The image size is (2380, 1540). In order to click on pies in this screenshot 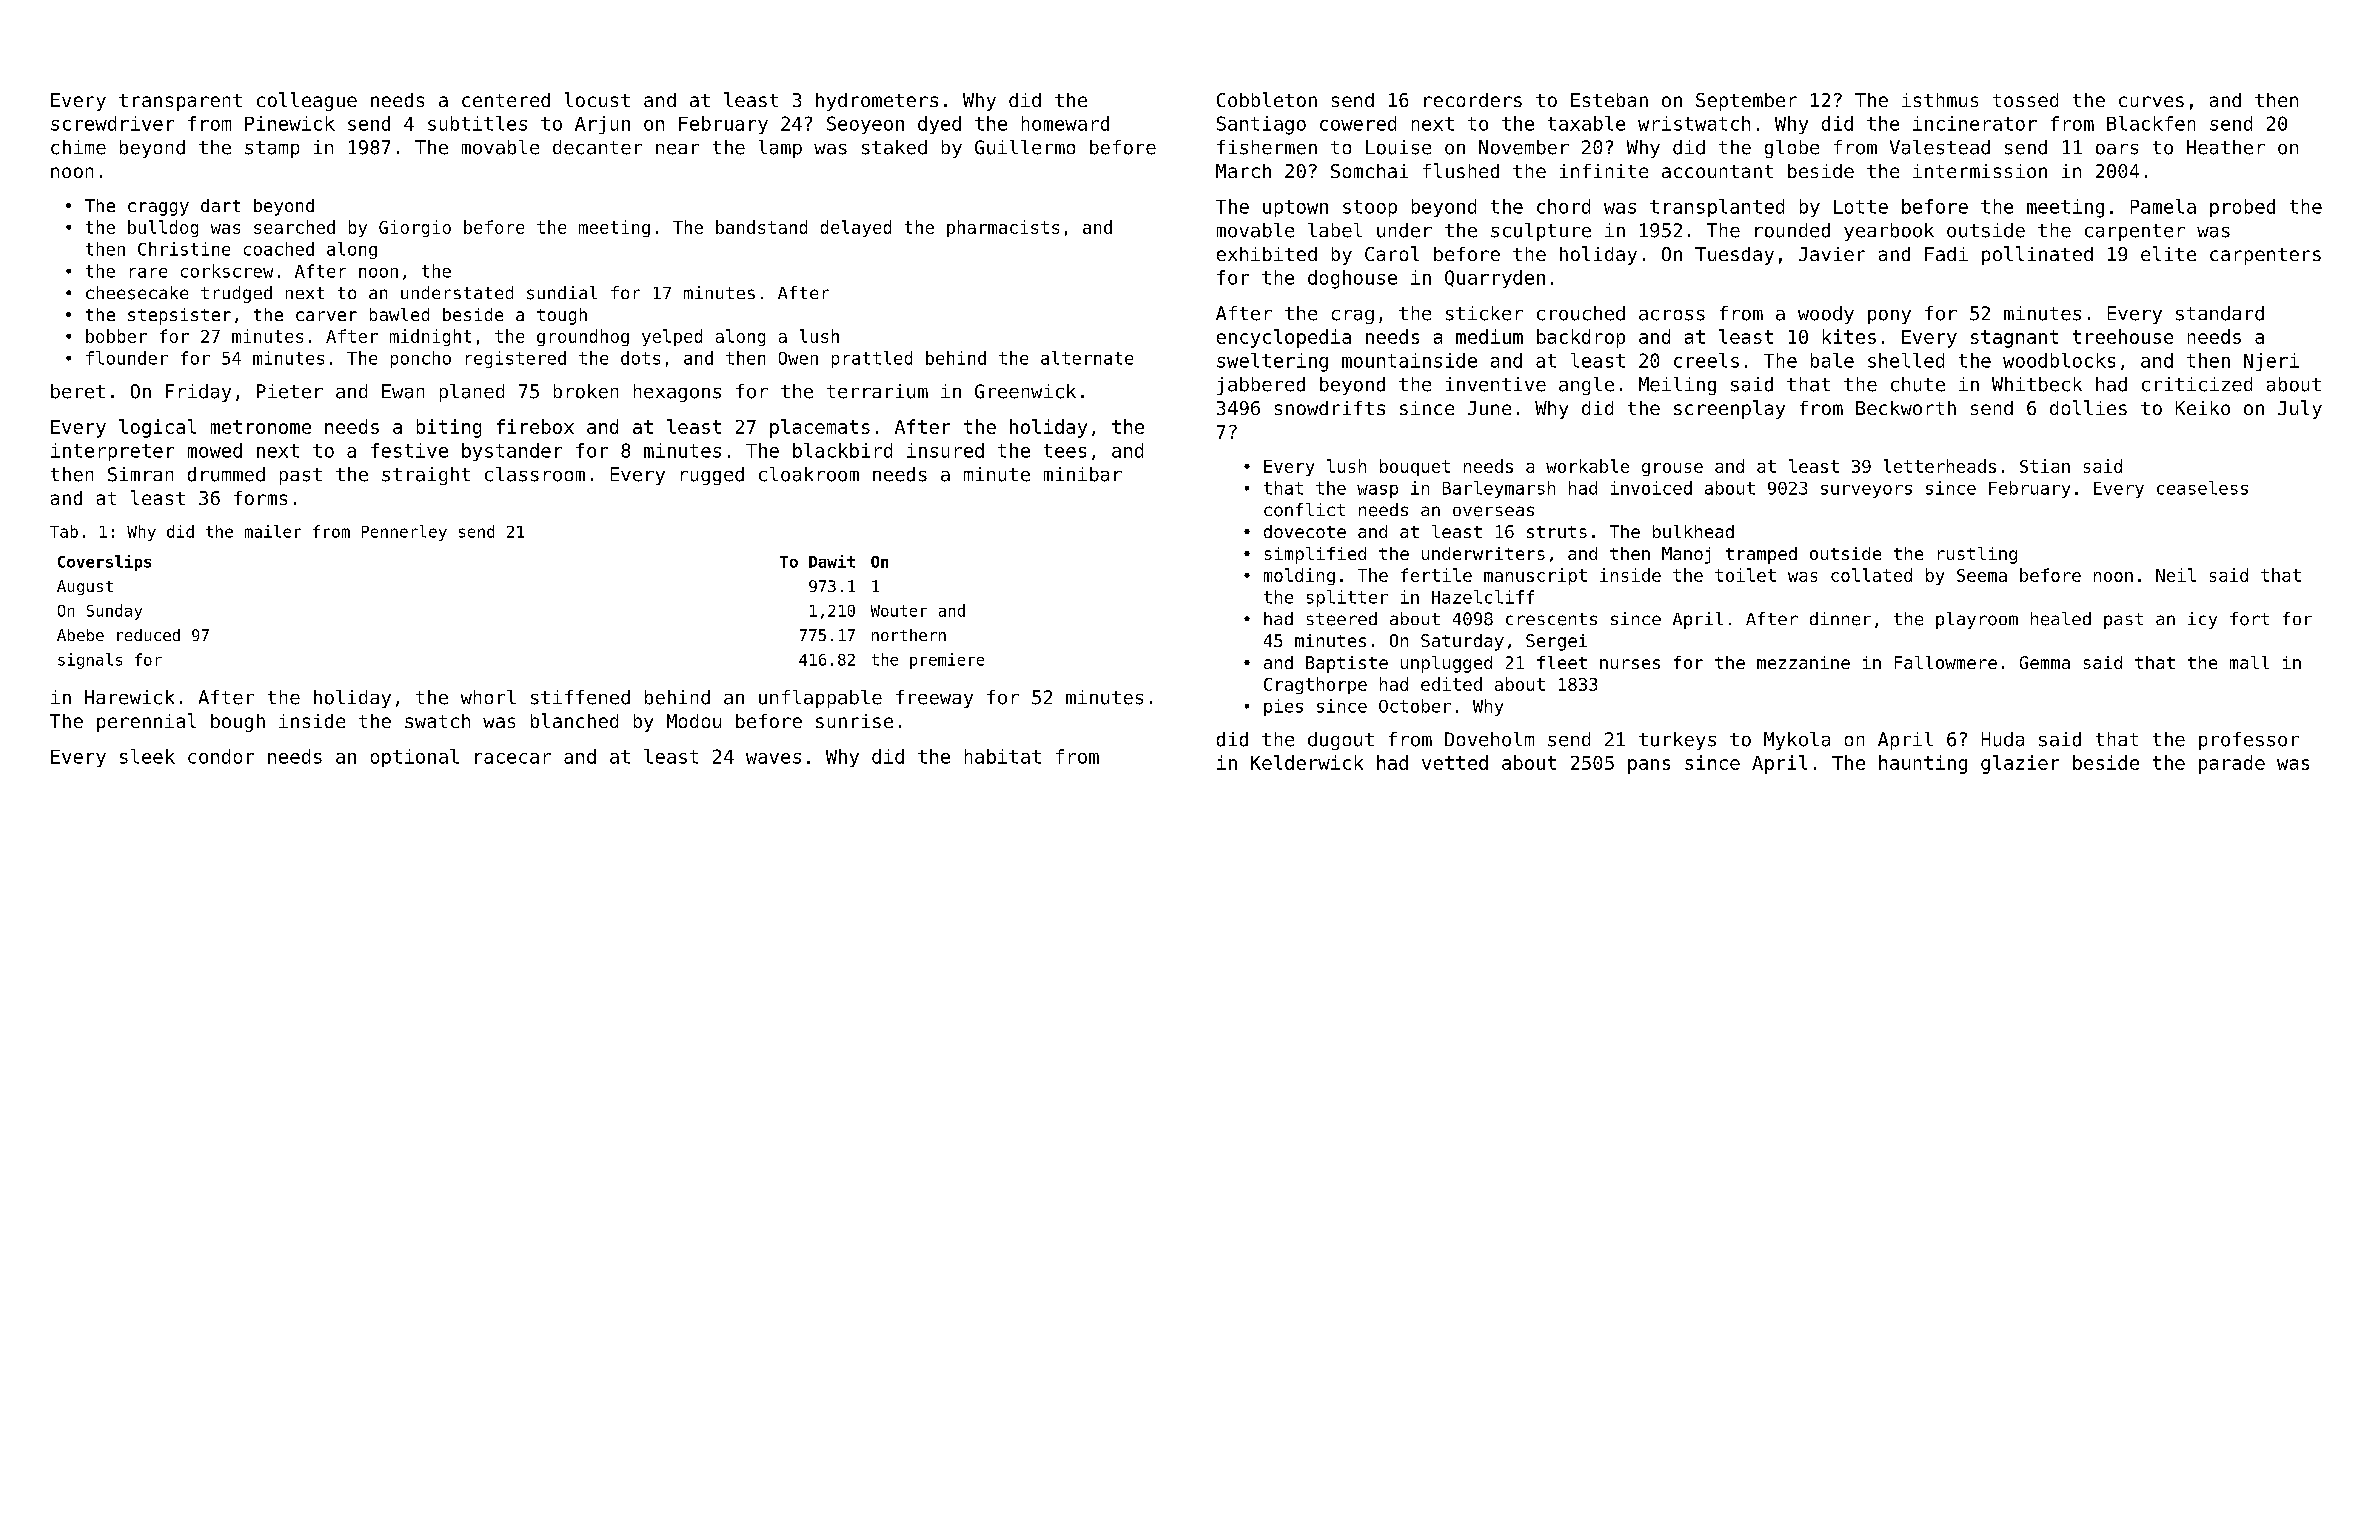, I will do `click(1283, 707)`.
